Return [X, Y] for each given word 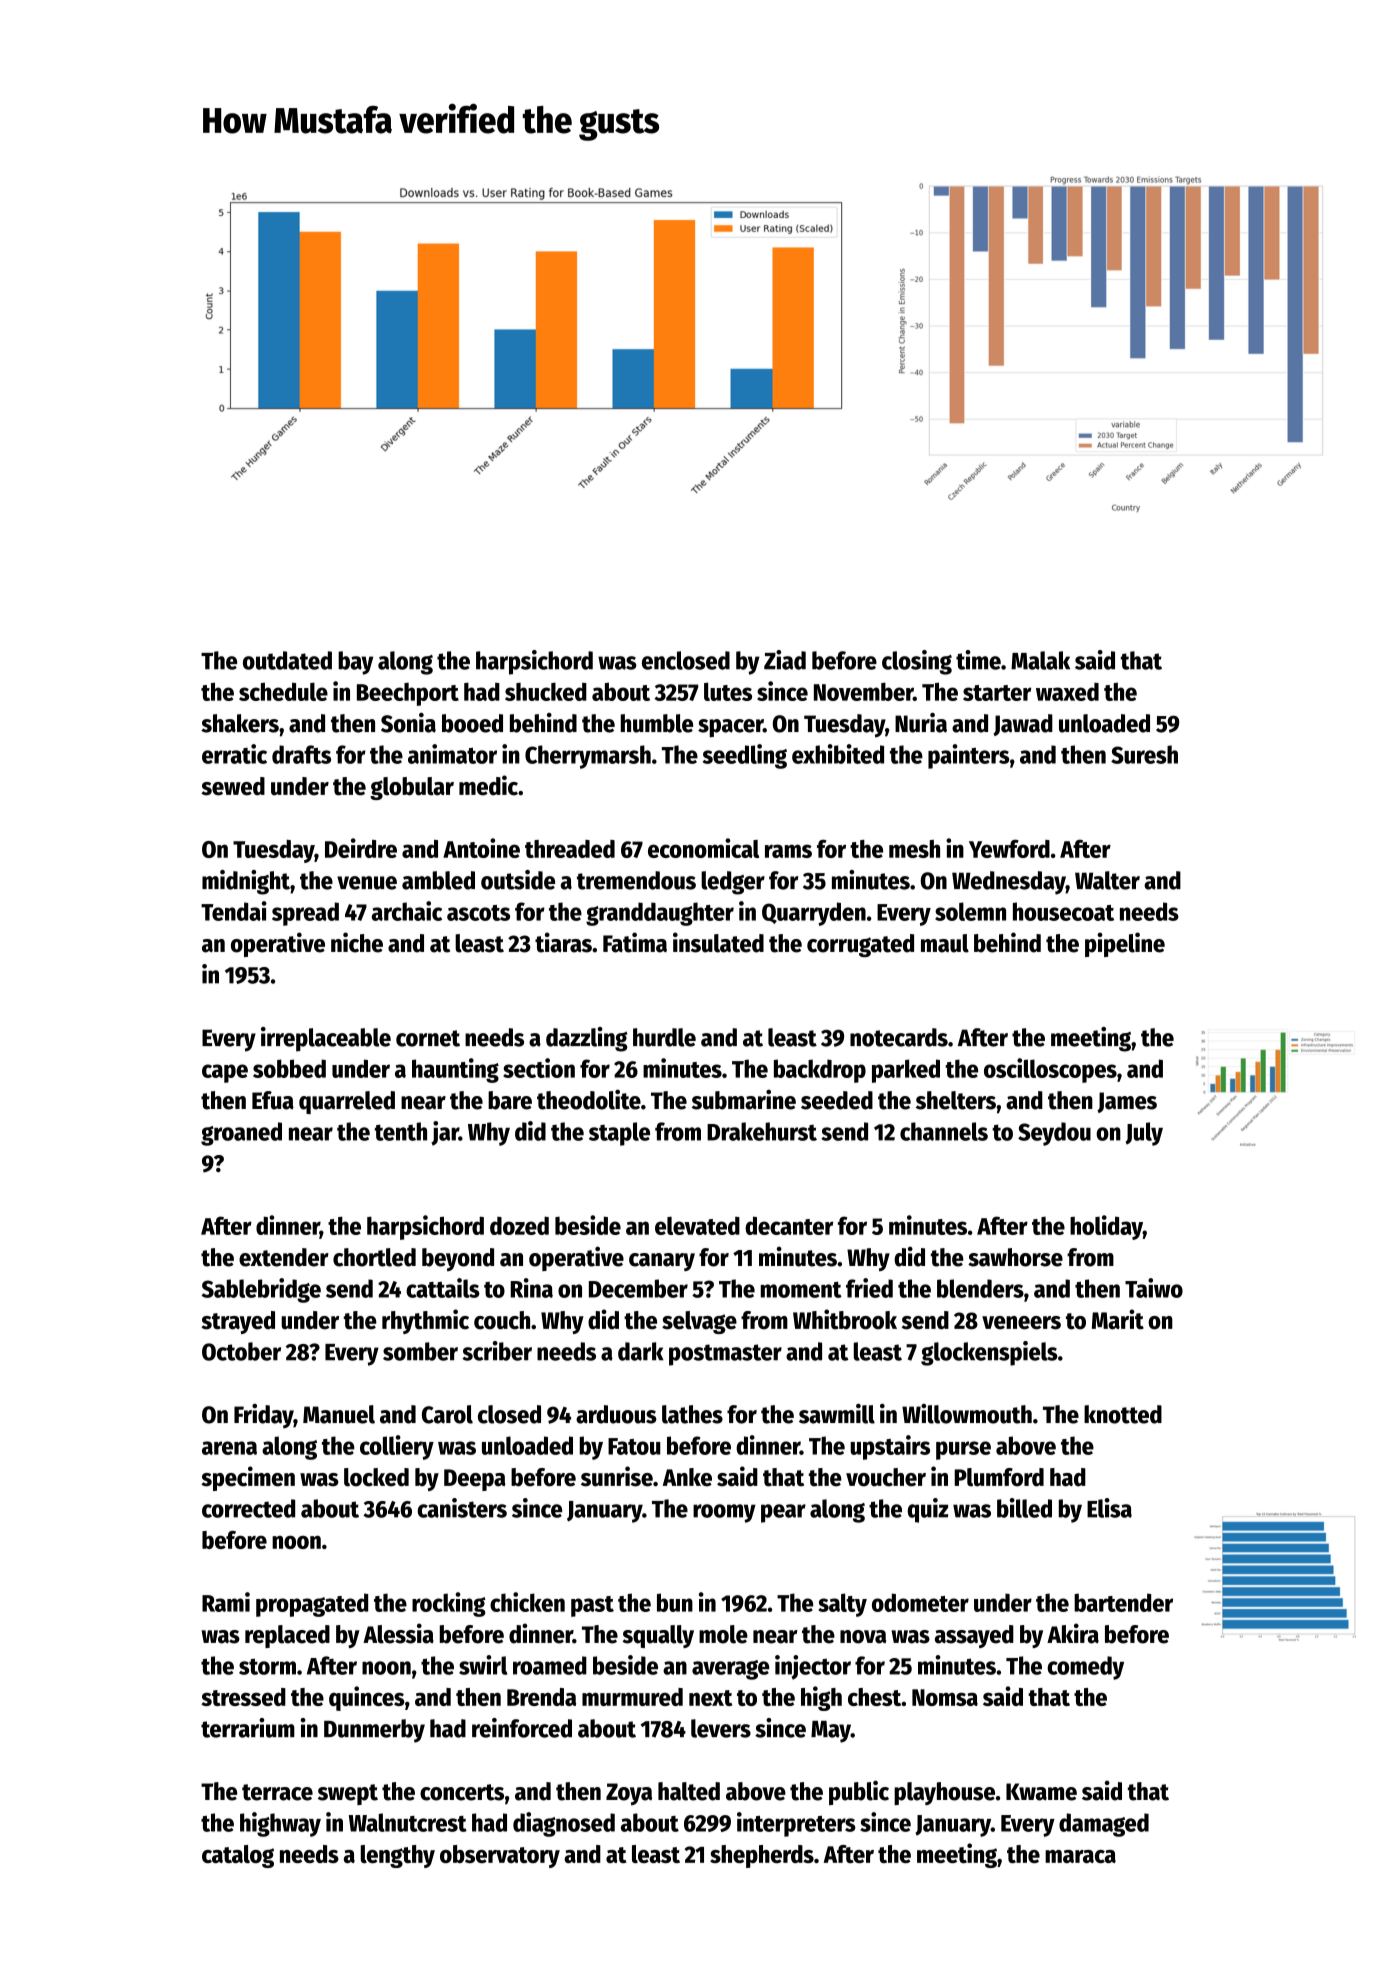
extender [284, 1257]
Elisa [1109, 1508]
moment [801, 1290]
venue [367, 883]
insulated [718, 942]
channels [944, 1131]
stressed [243, 1697]
